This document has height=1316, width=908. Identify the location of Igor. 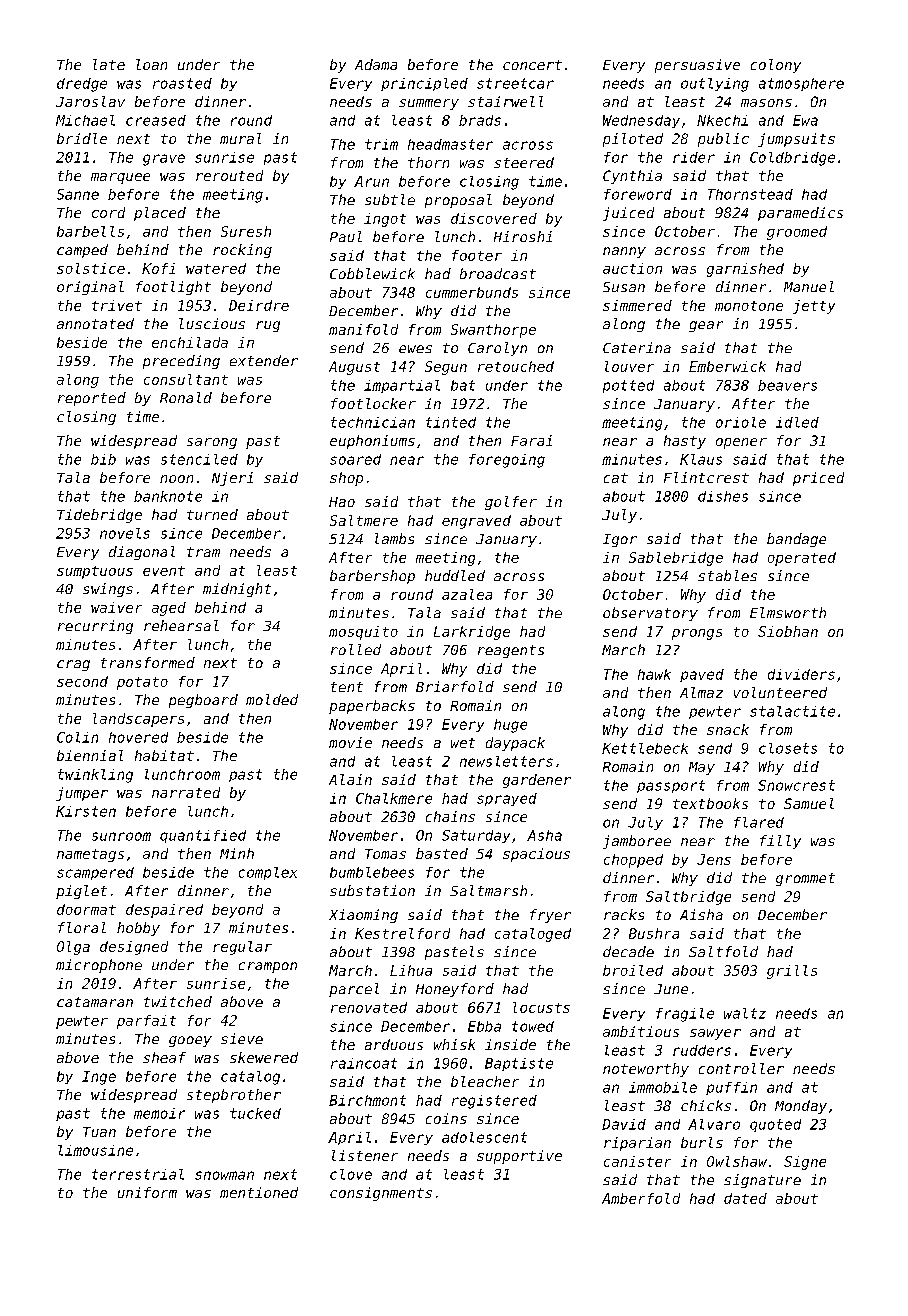
(620, 540).
